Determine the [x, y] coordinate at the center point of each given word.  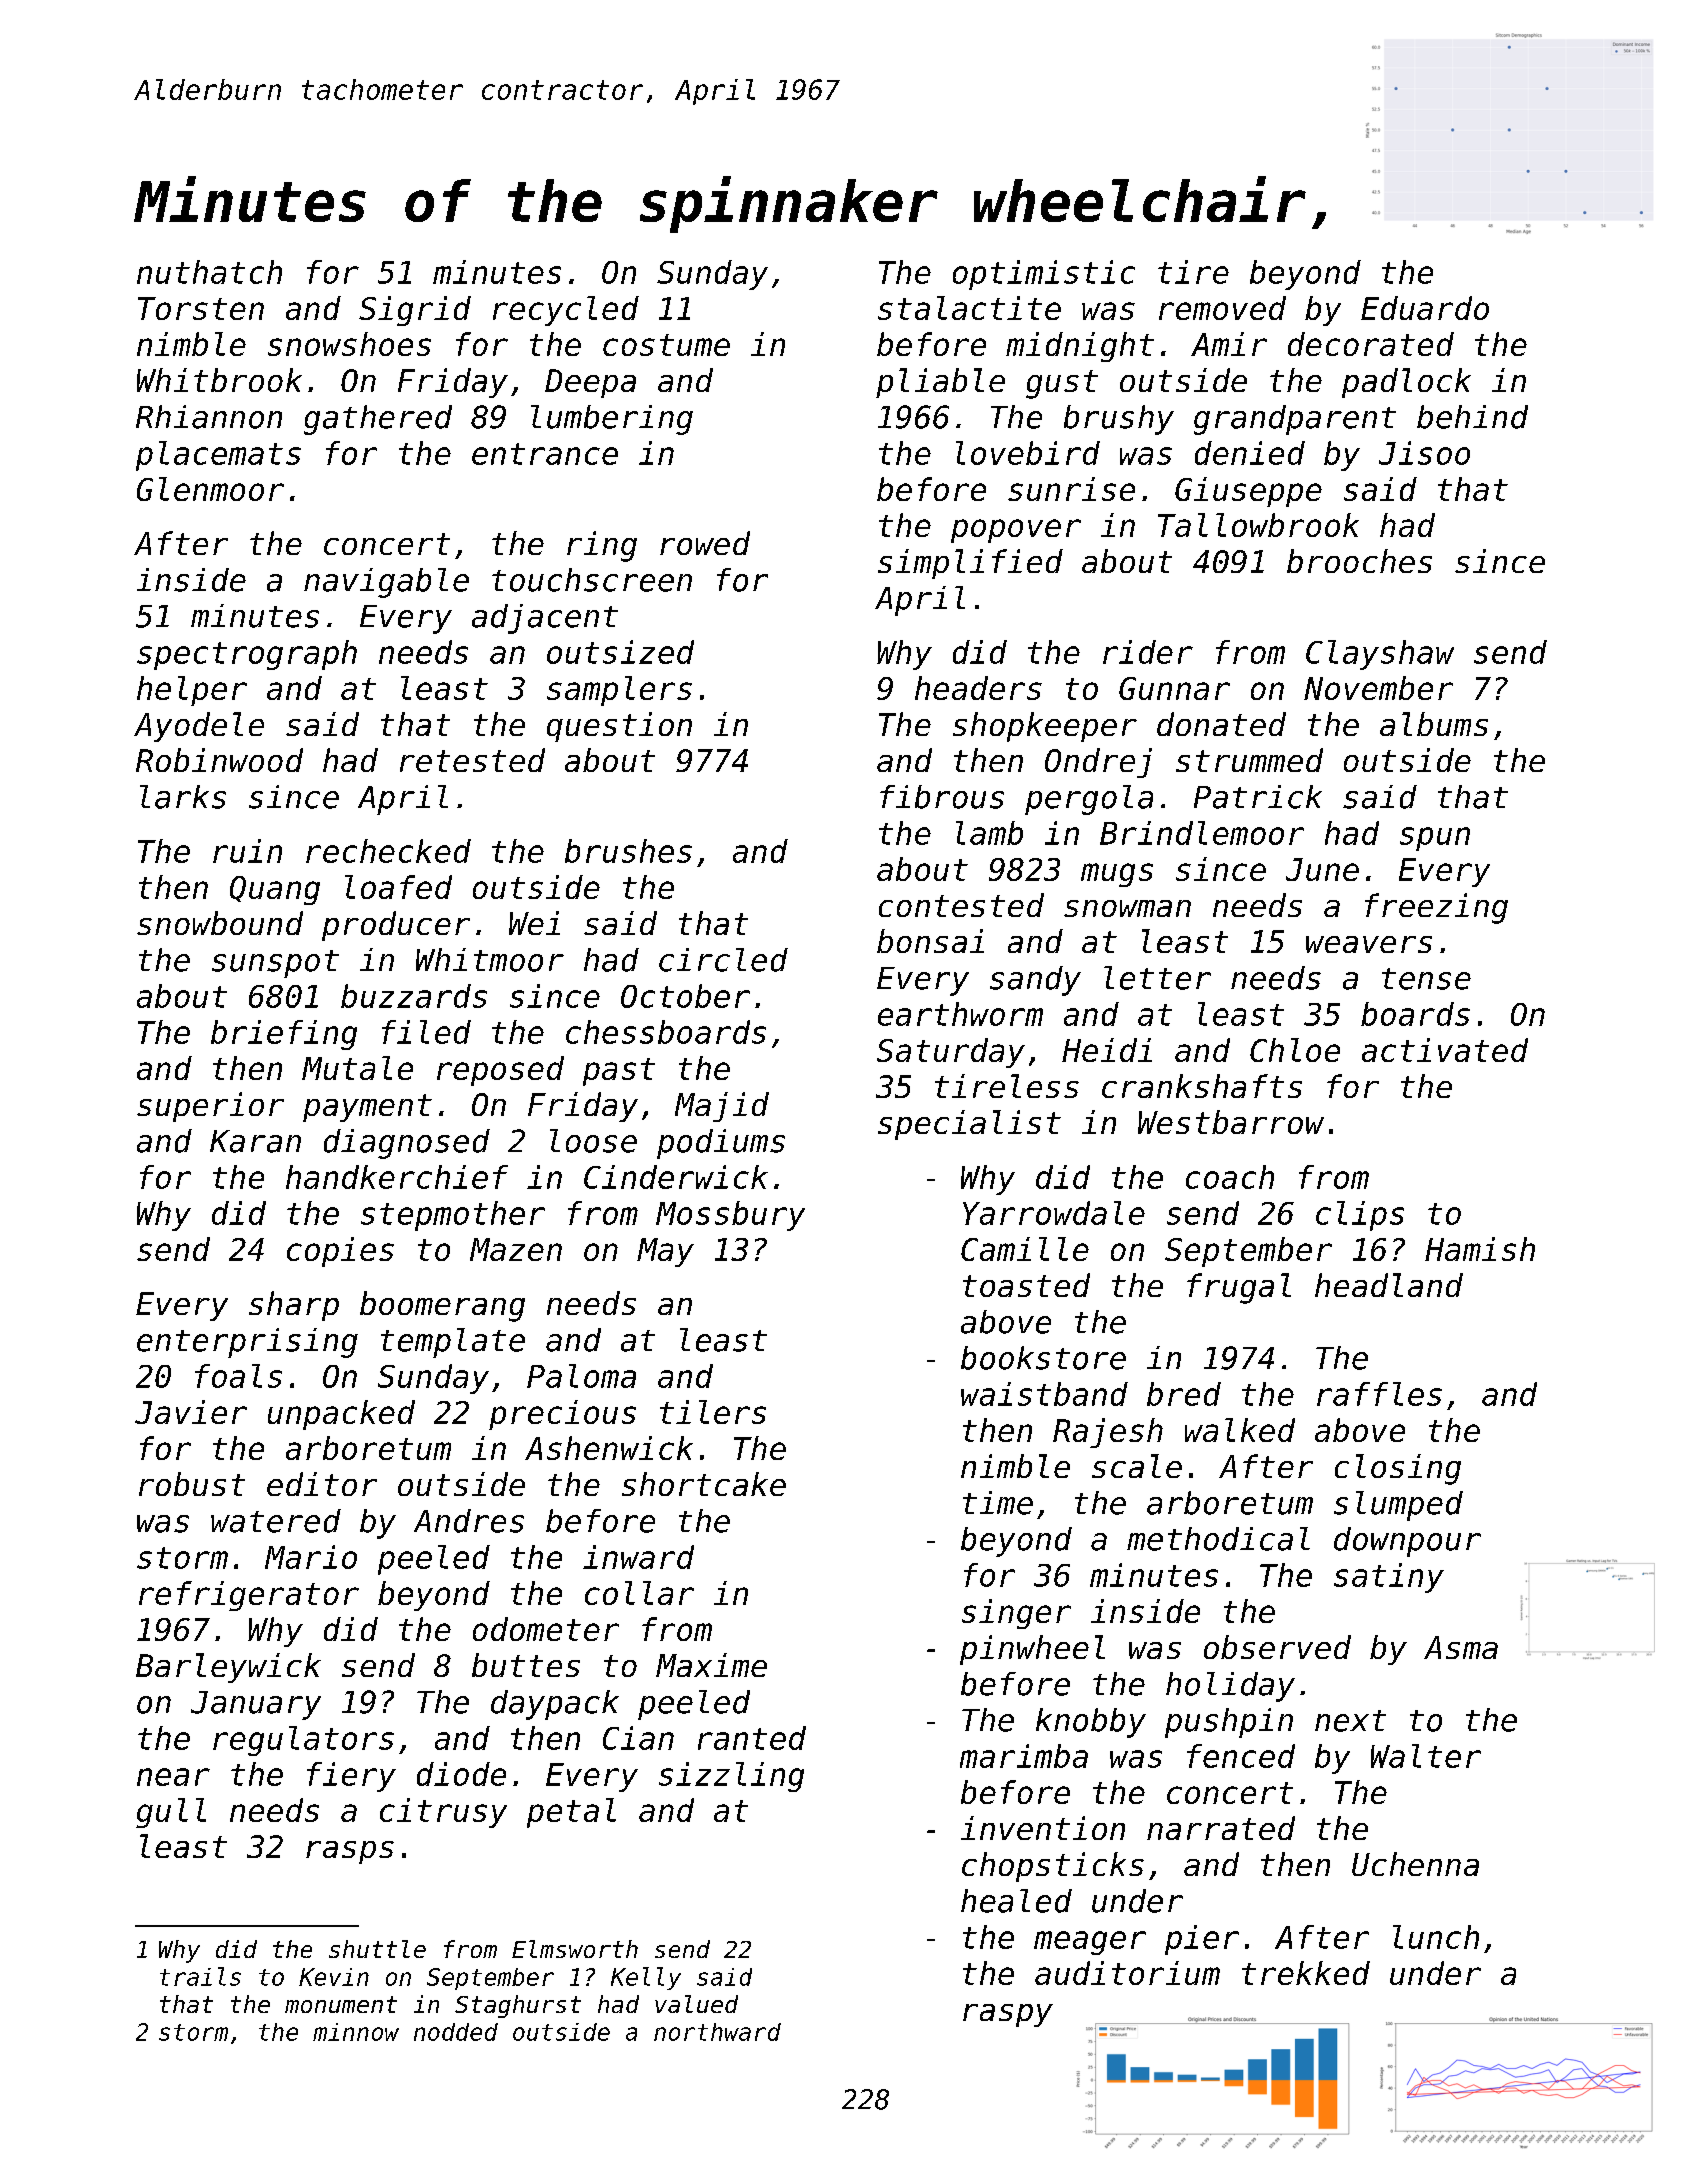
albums [1434, 724]
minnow [356, 2032]
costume [666, 345]
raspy [1008, 2015]
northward [717, 2032]
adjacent [545, 619]
